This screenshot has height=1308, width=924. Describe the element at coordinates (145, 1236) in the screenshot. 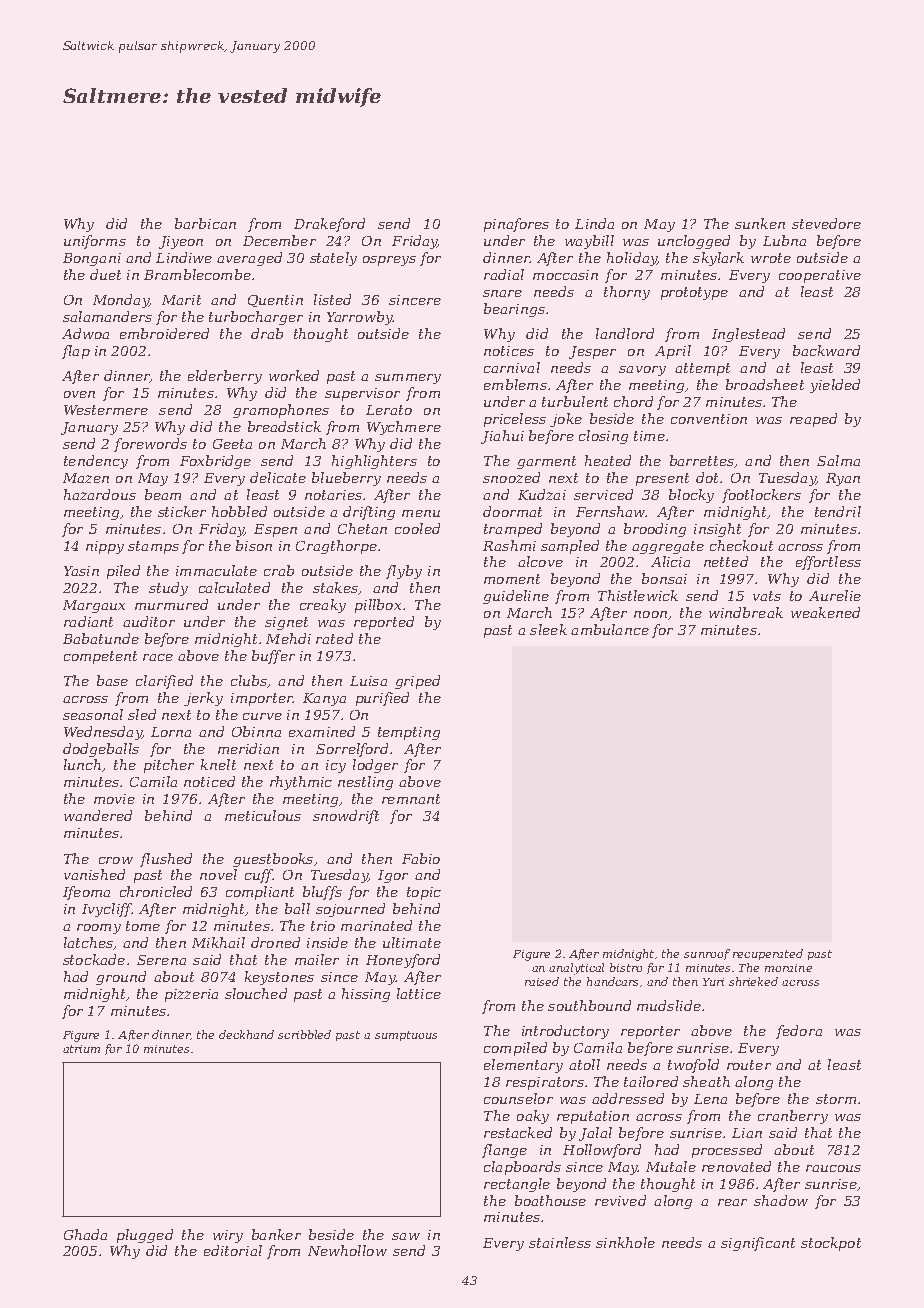

I see `plugged` at that location.
